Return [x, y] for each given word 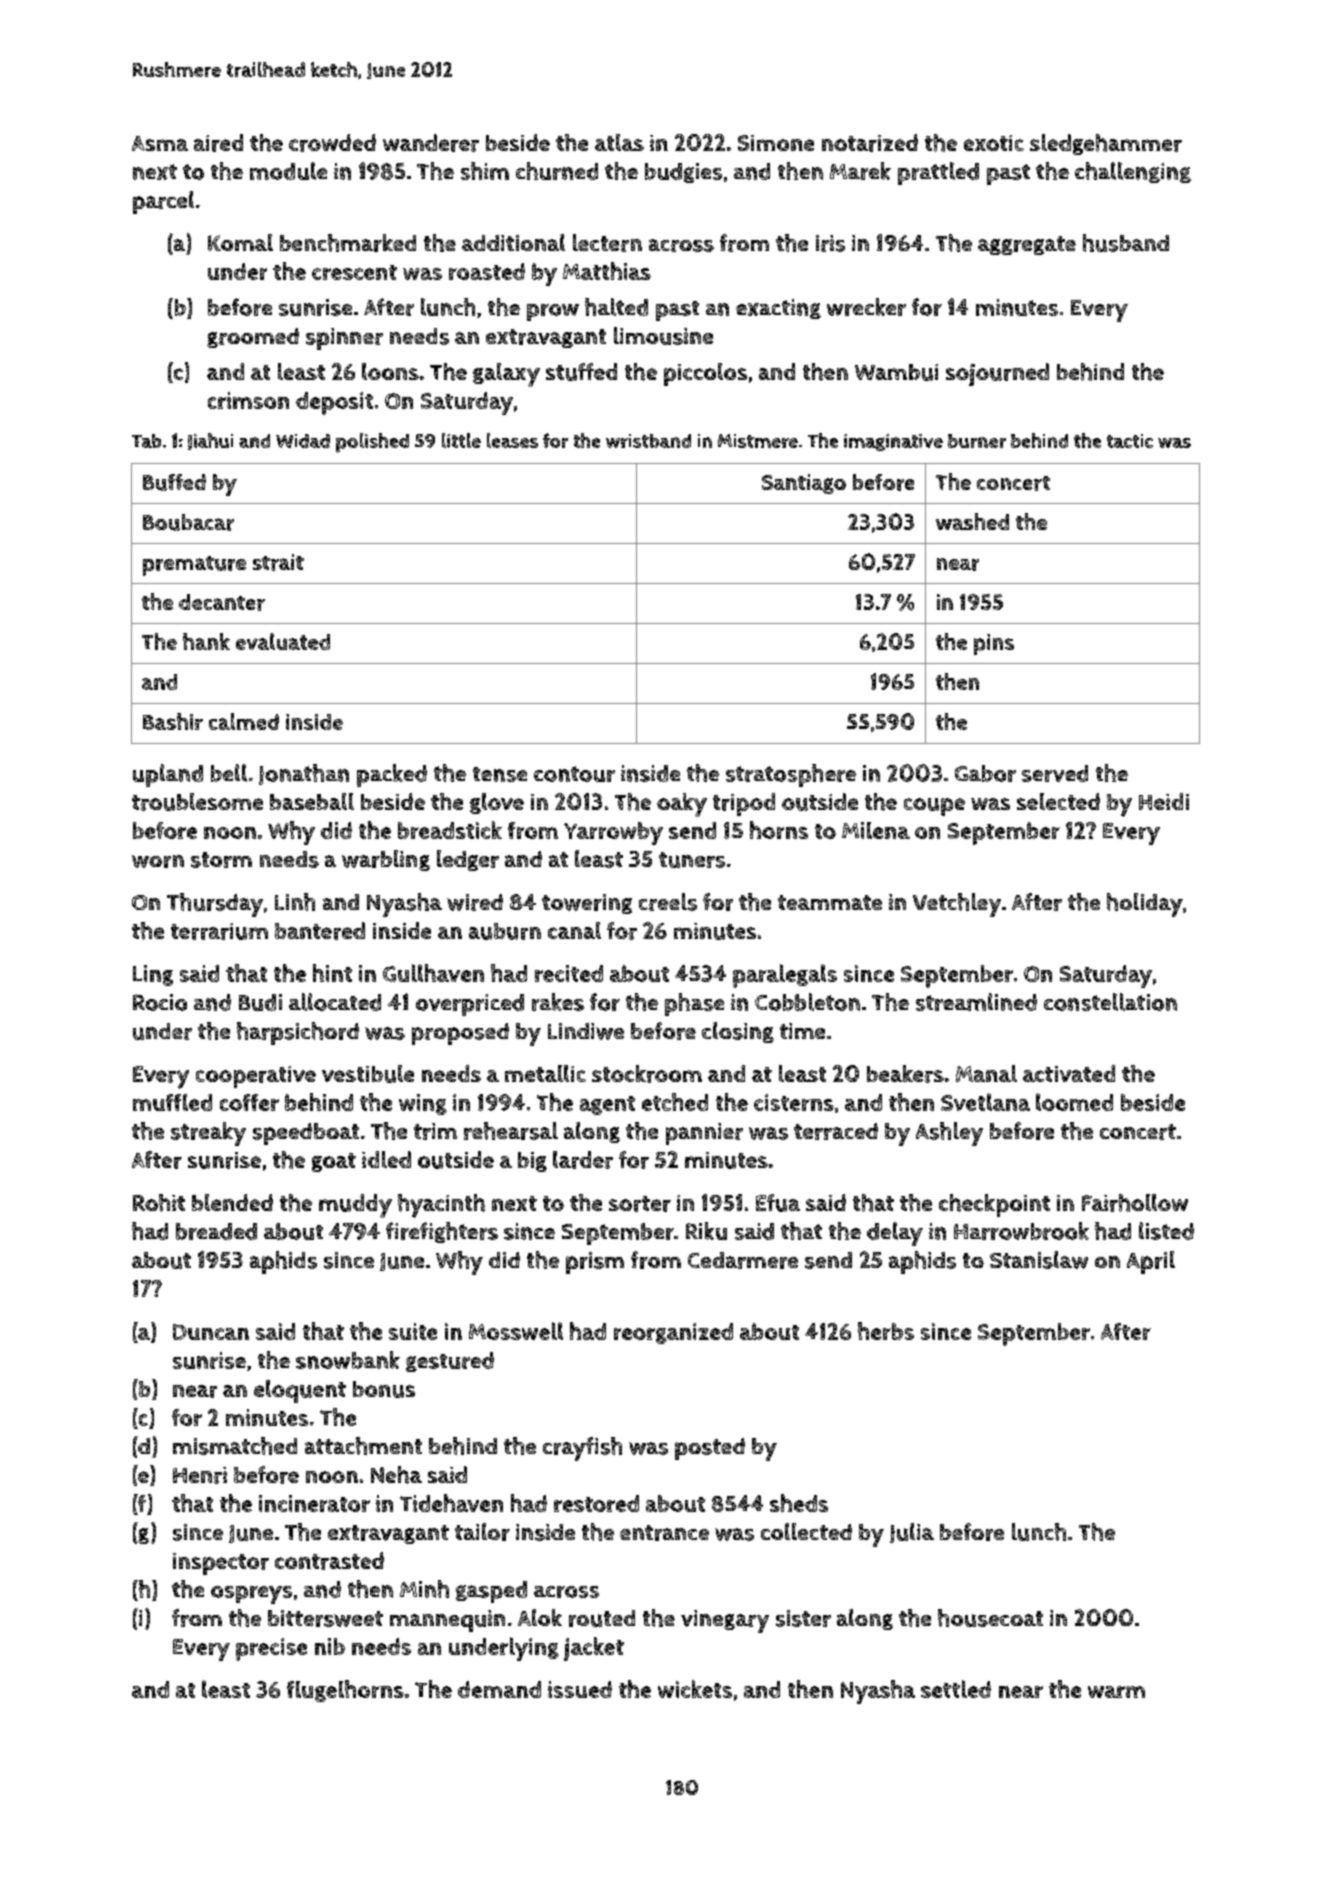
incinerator [314, 1503]
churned [557, 171]
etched [675, 1102]
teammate [830, 902]
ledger [468, 860]
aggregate [1027, 245]
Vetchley [957, 905]
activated [1069, 1073]
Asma [160, 143]
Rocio [160, 1002]
